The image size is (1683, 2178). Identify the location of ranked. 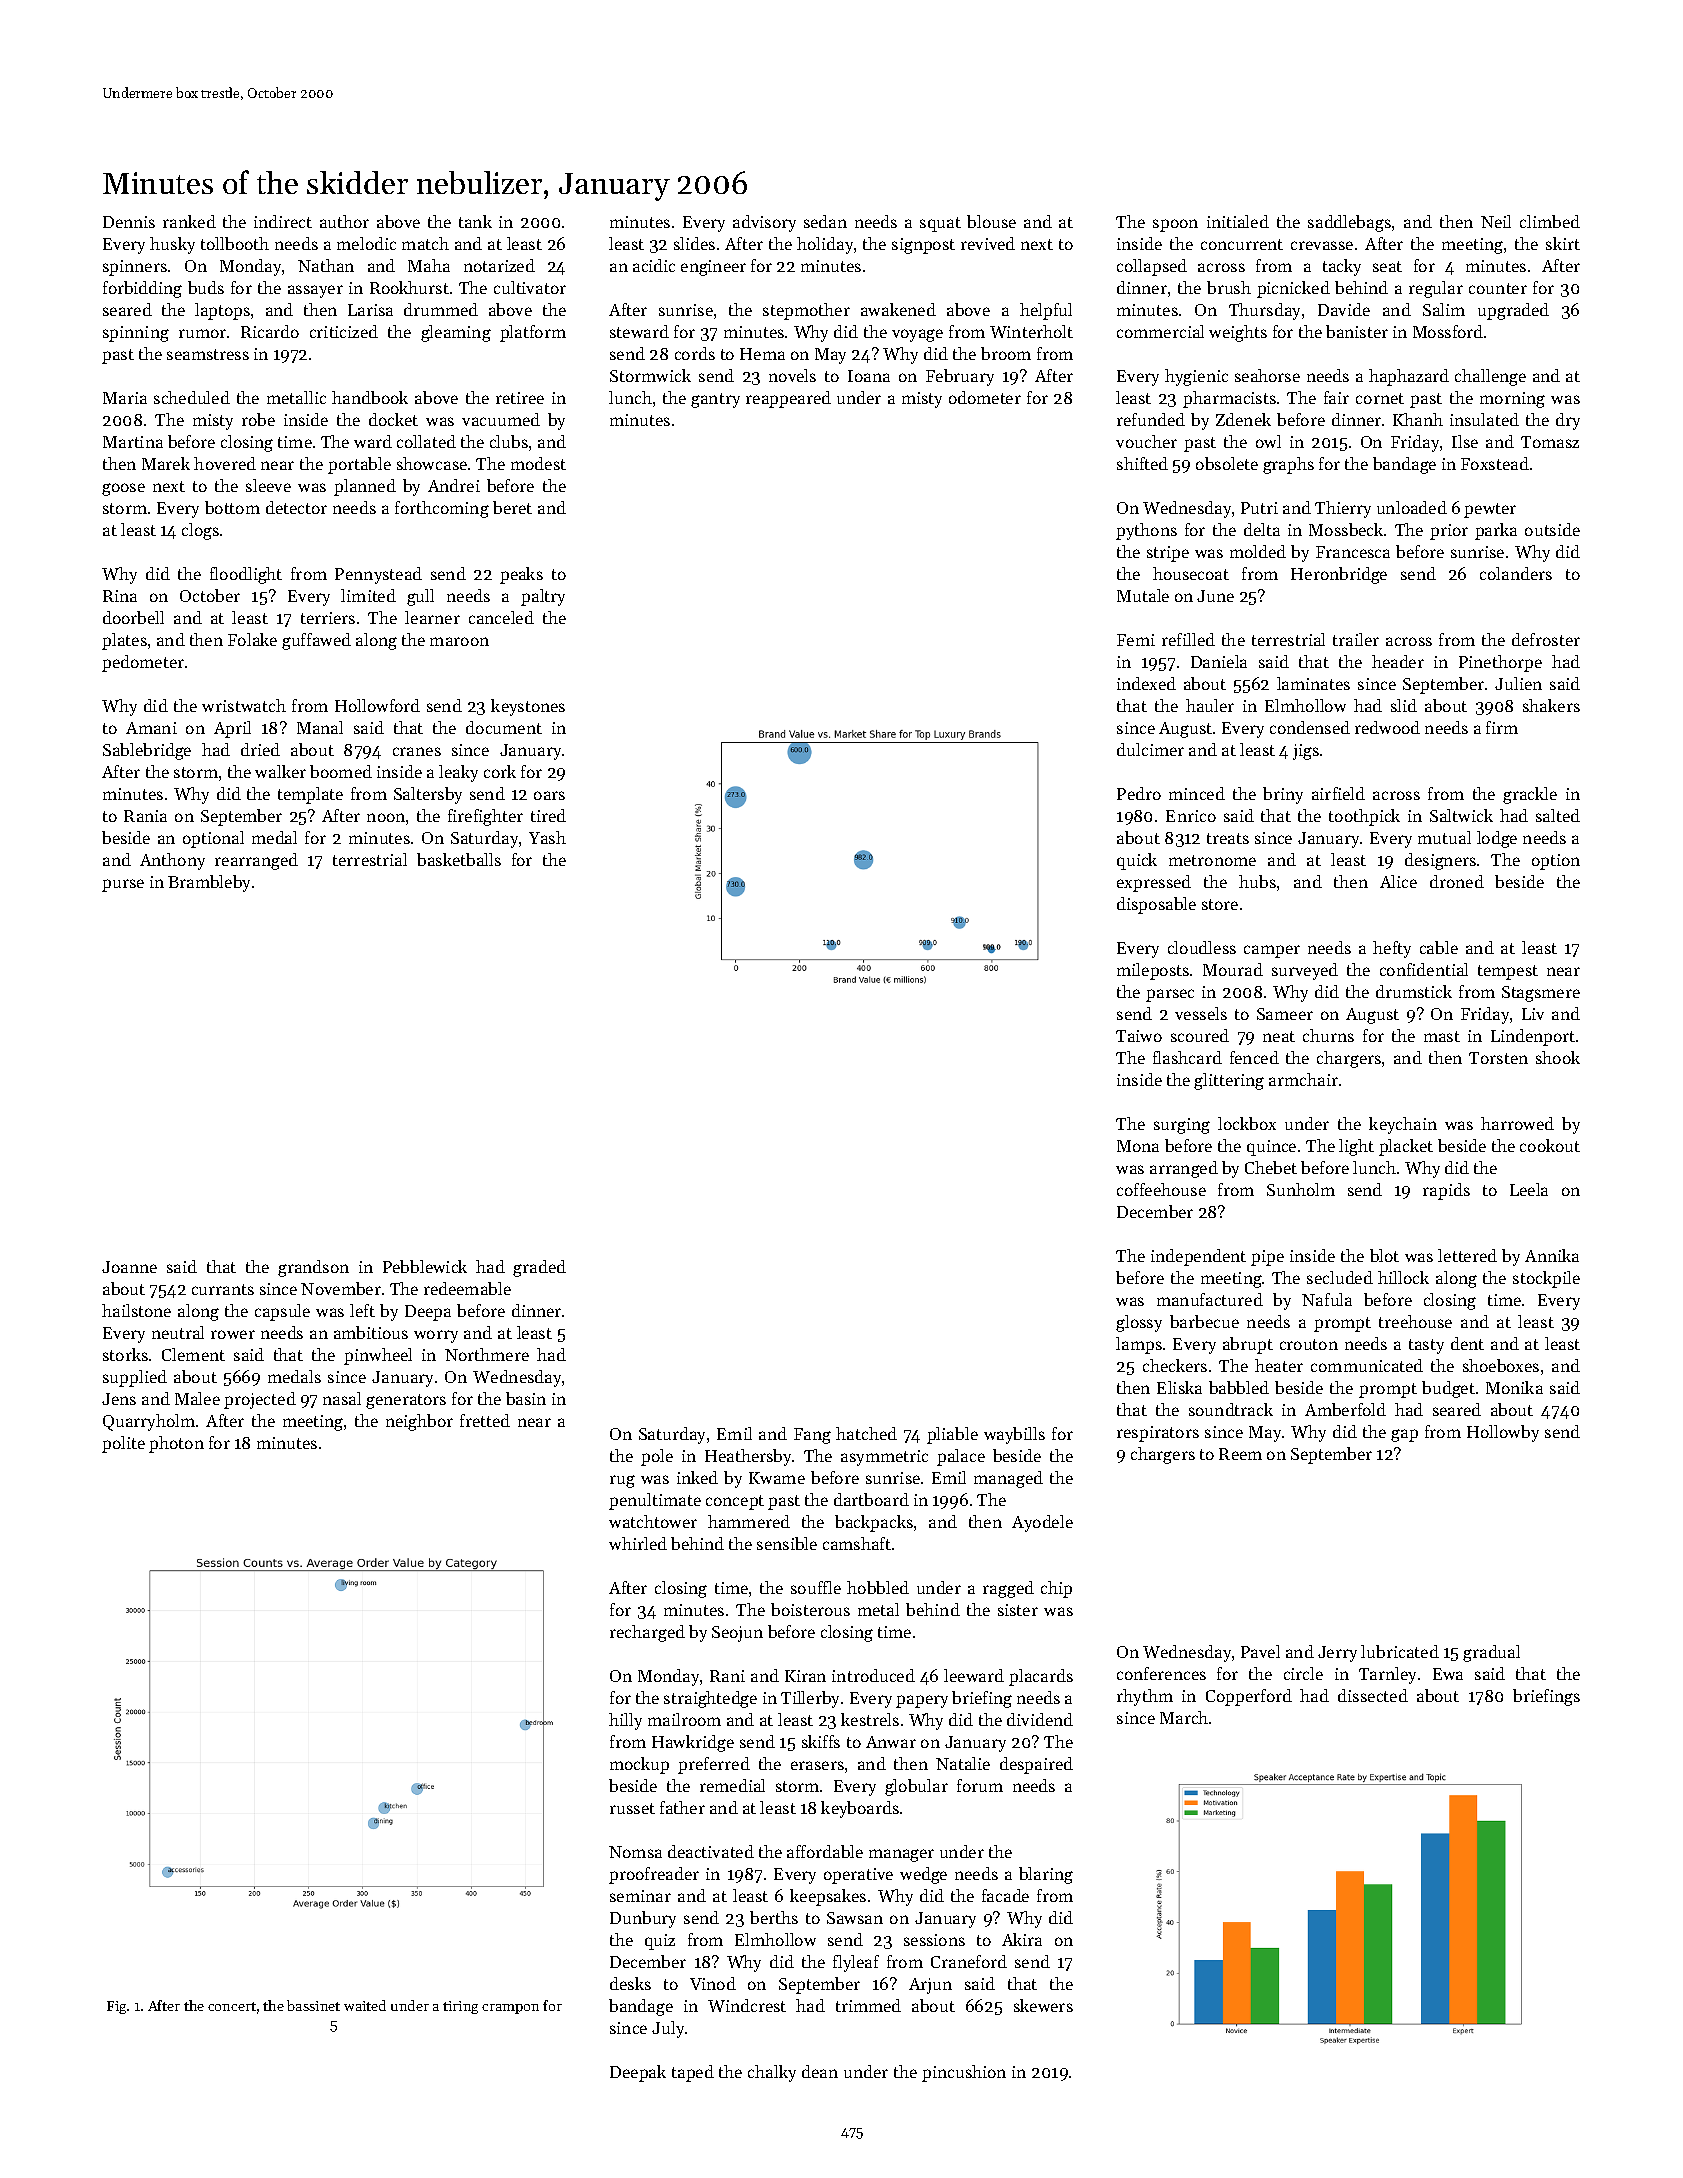
(189, 221).
